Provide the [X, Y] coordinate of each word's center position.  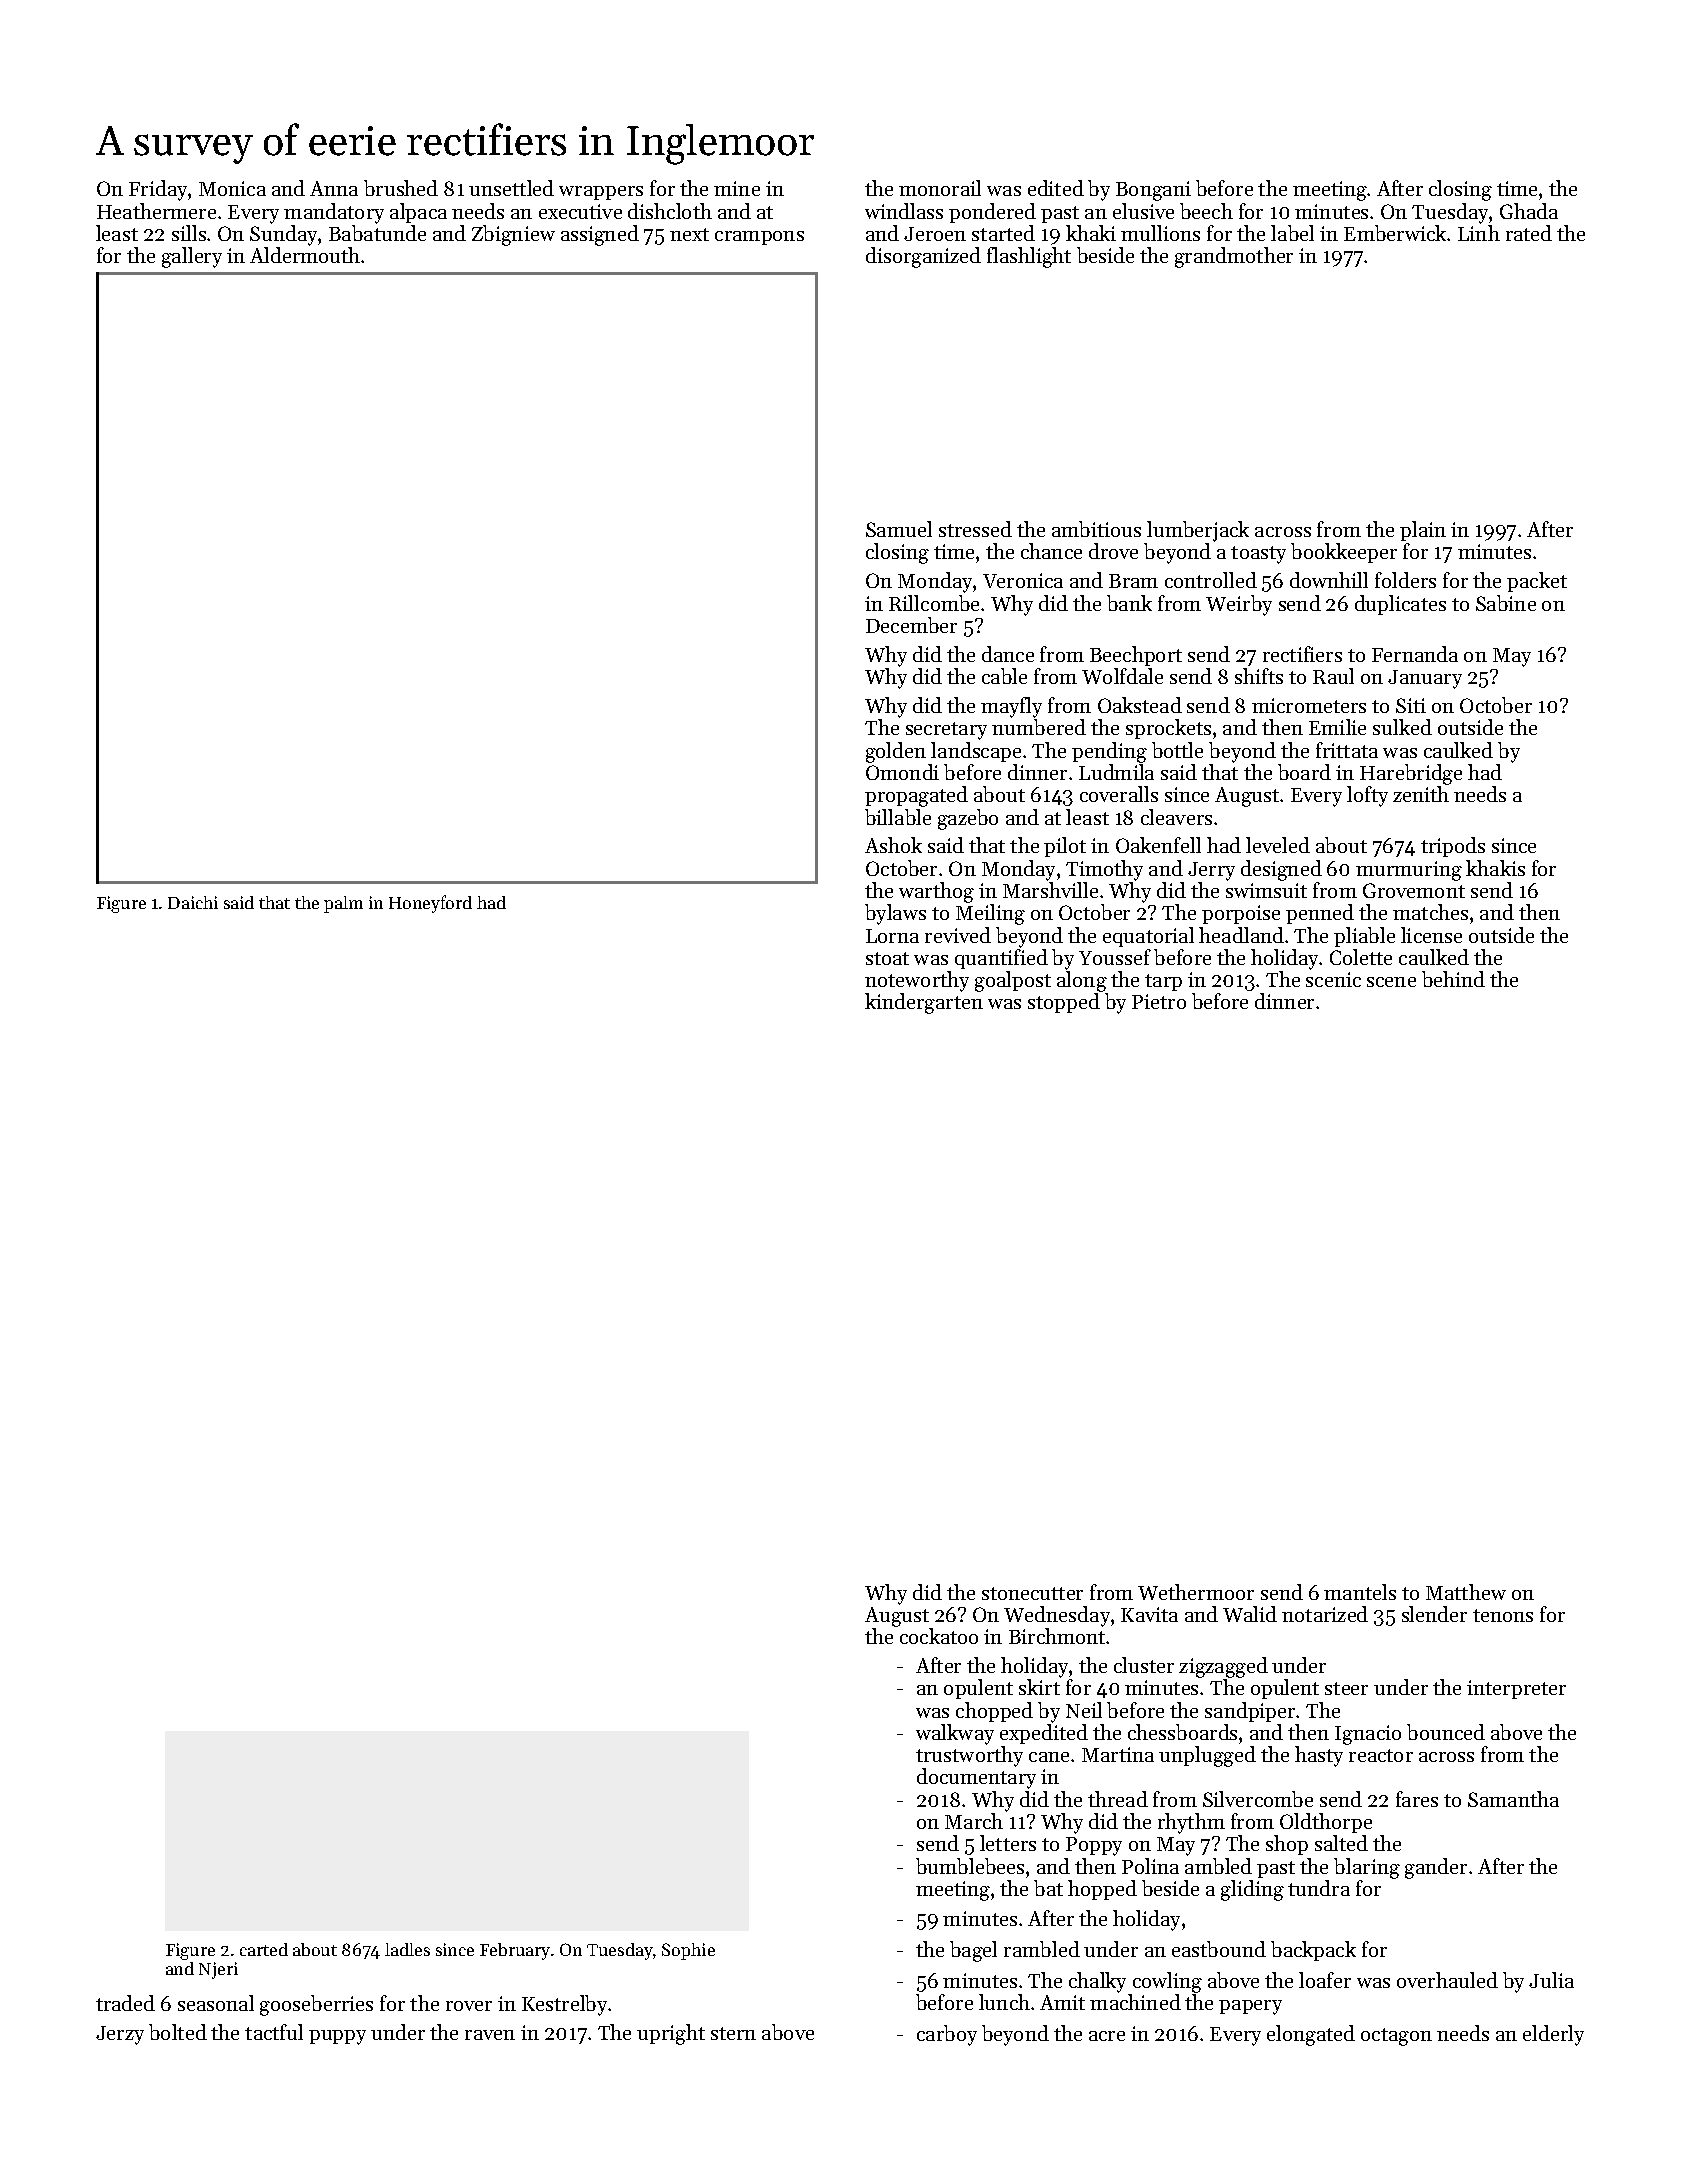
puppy [337, 2037]
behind [1453, 979]
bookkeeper [1344, 553]
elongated [1311, 2035]
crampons [759, 238]
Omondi [902, 772]
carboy [947, 2035]
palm [343, 904]
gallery [192, 257]
